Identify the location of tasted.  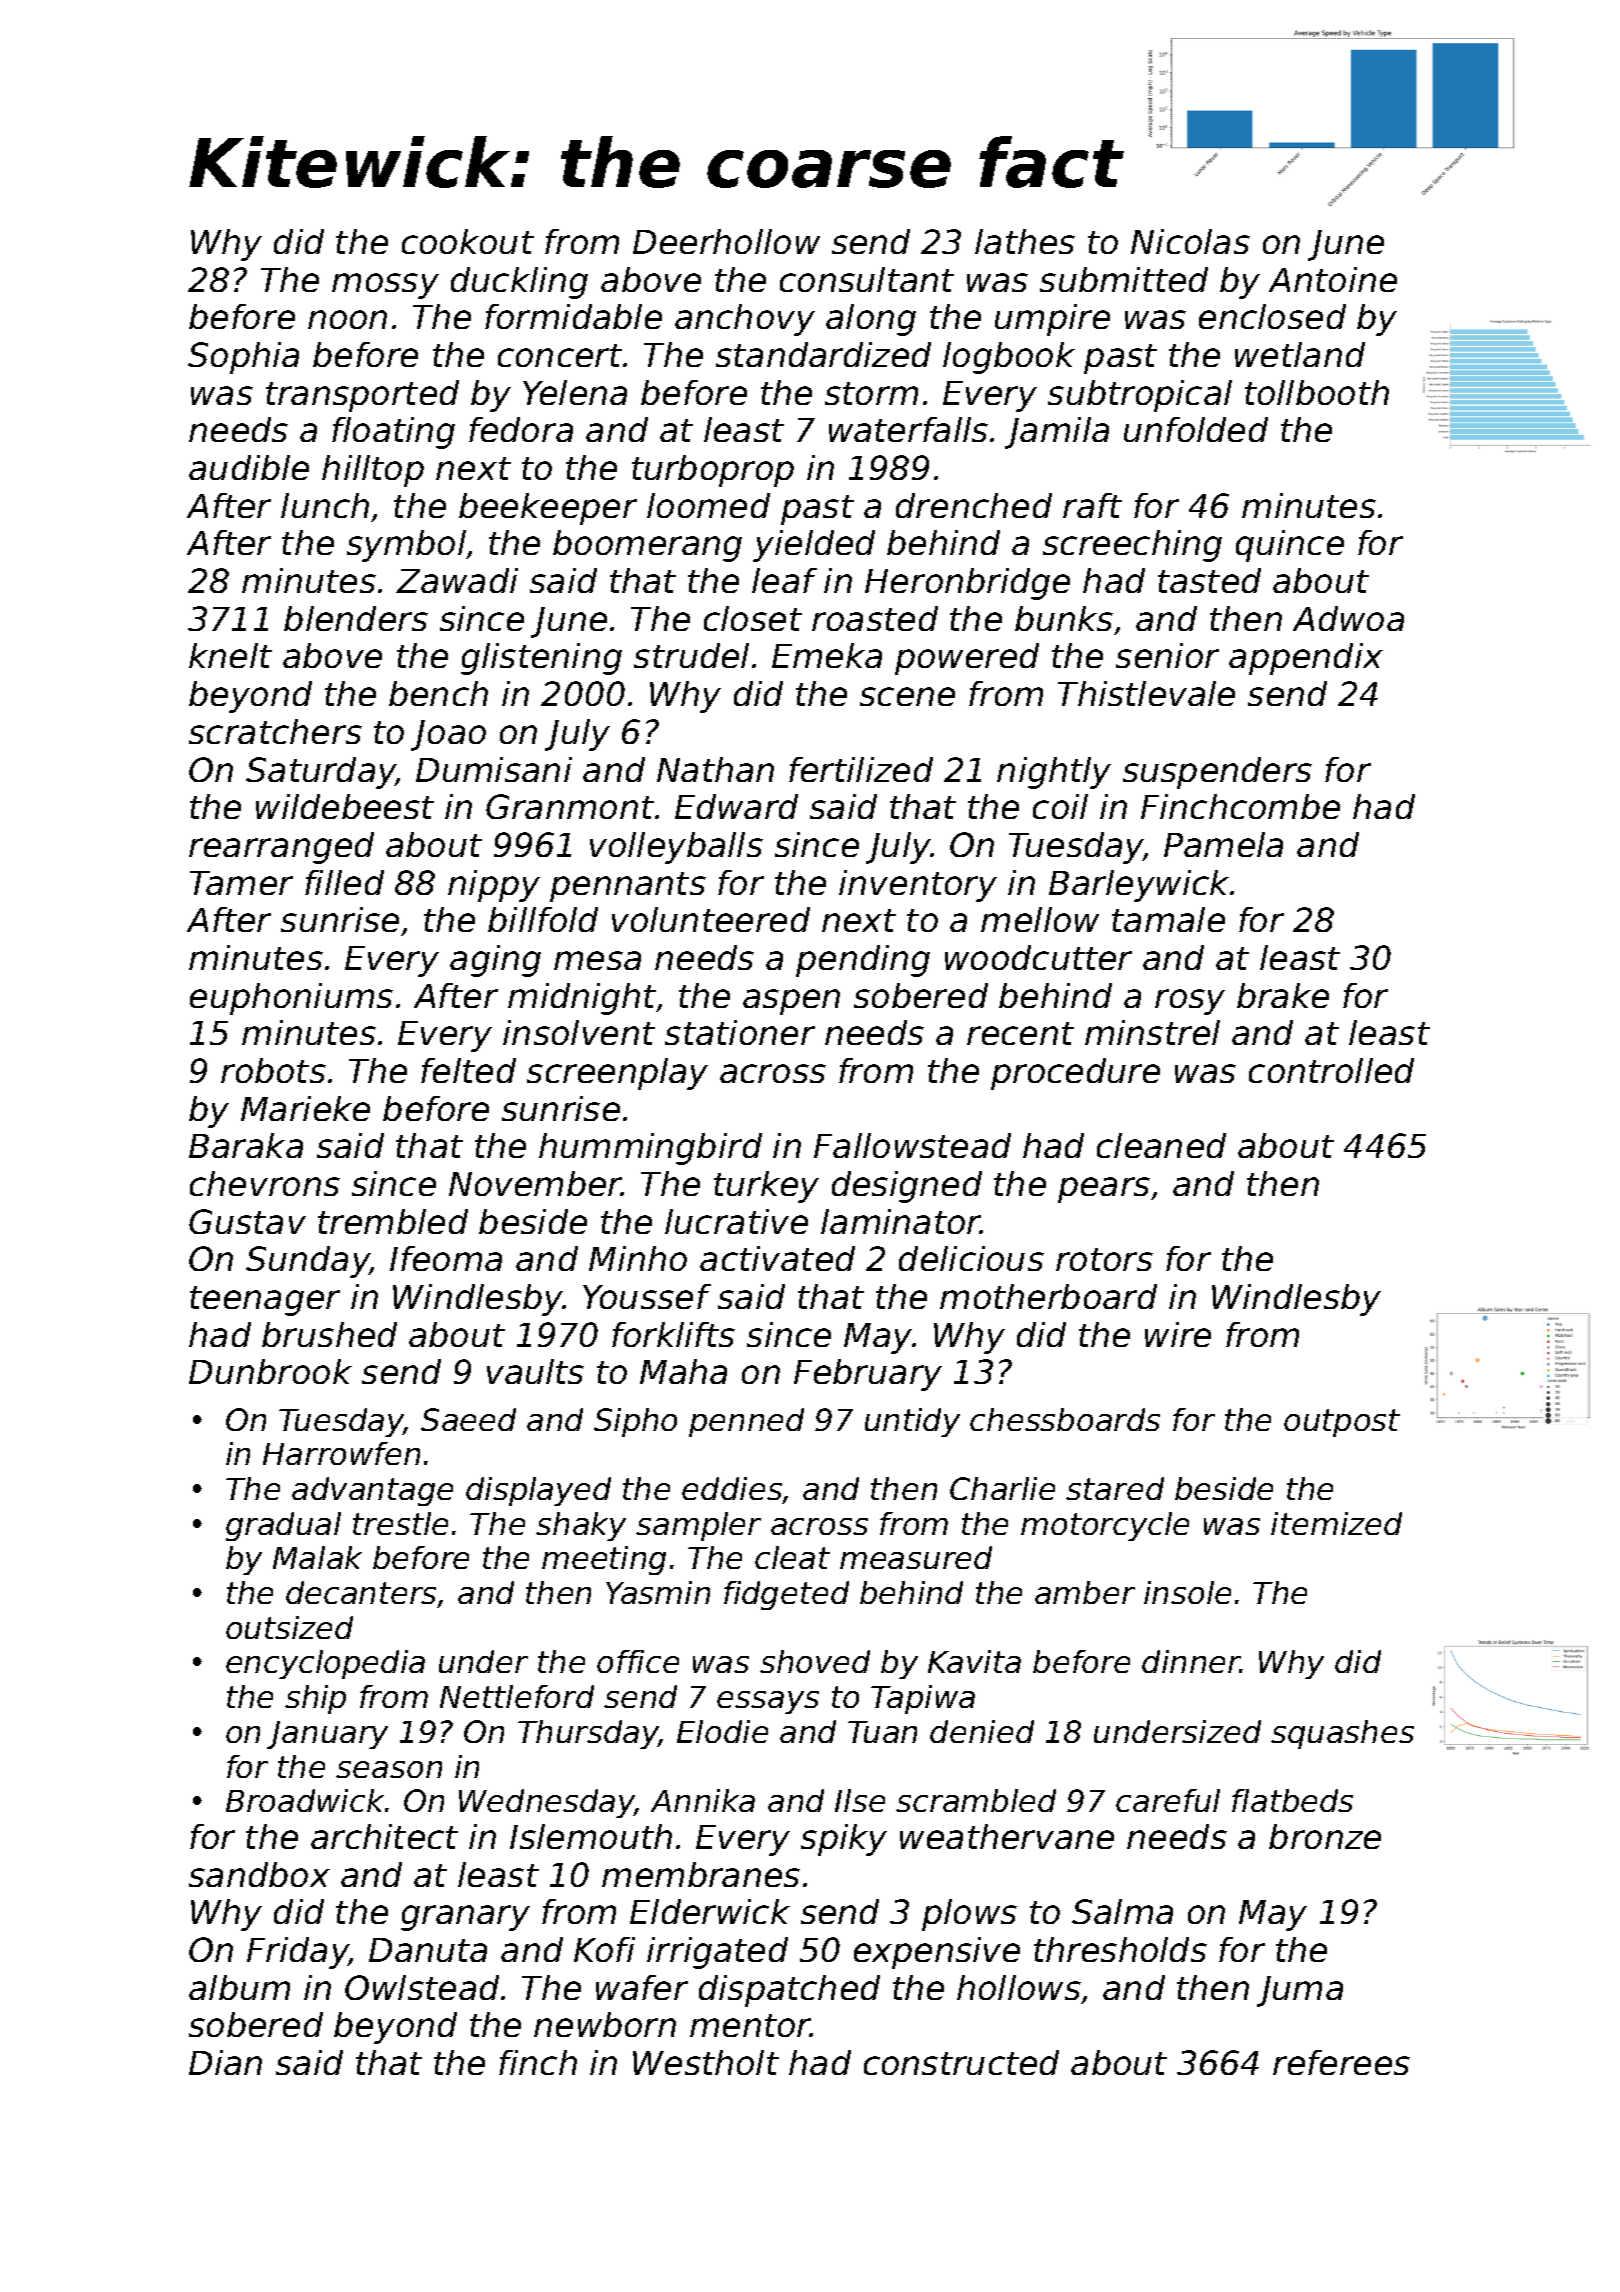
(1209, 580).
